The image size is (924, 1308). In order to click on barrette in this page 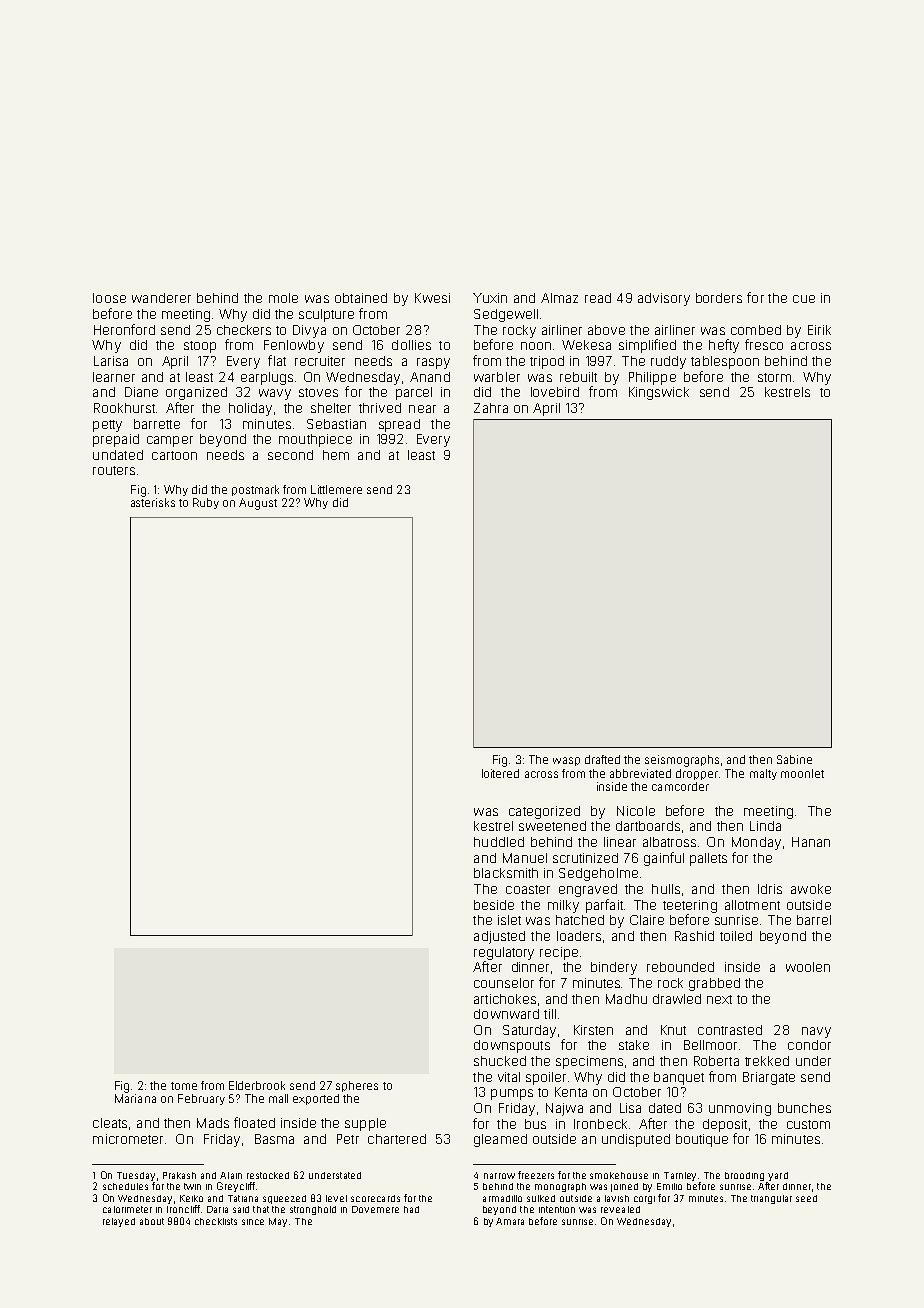, I will do `click(157, 424)`.
